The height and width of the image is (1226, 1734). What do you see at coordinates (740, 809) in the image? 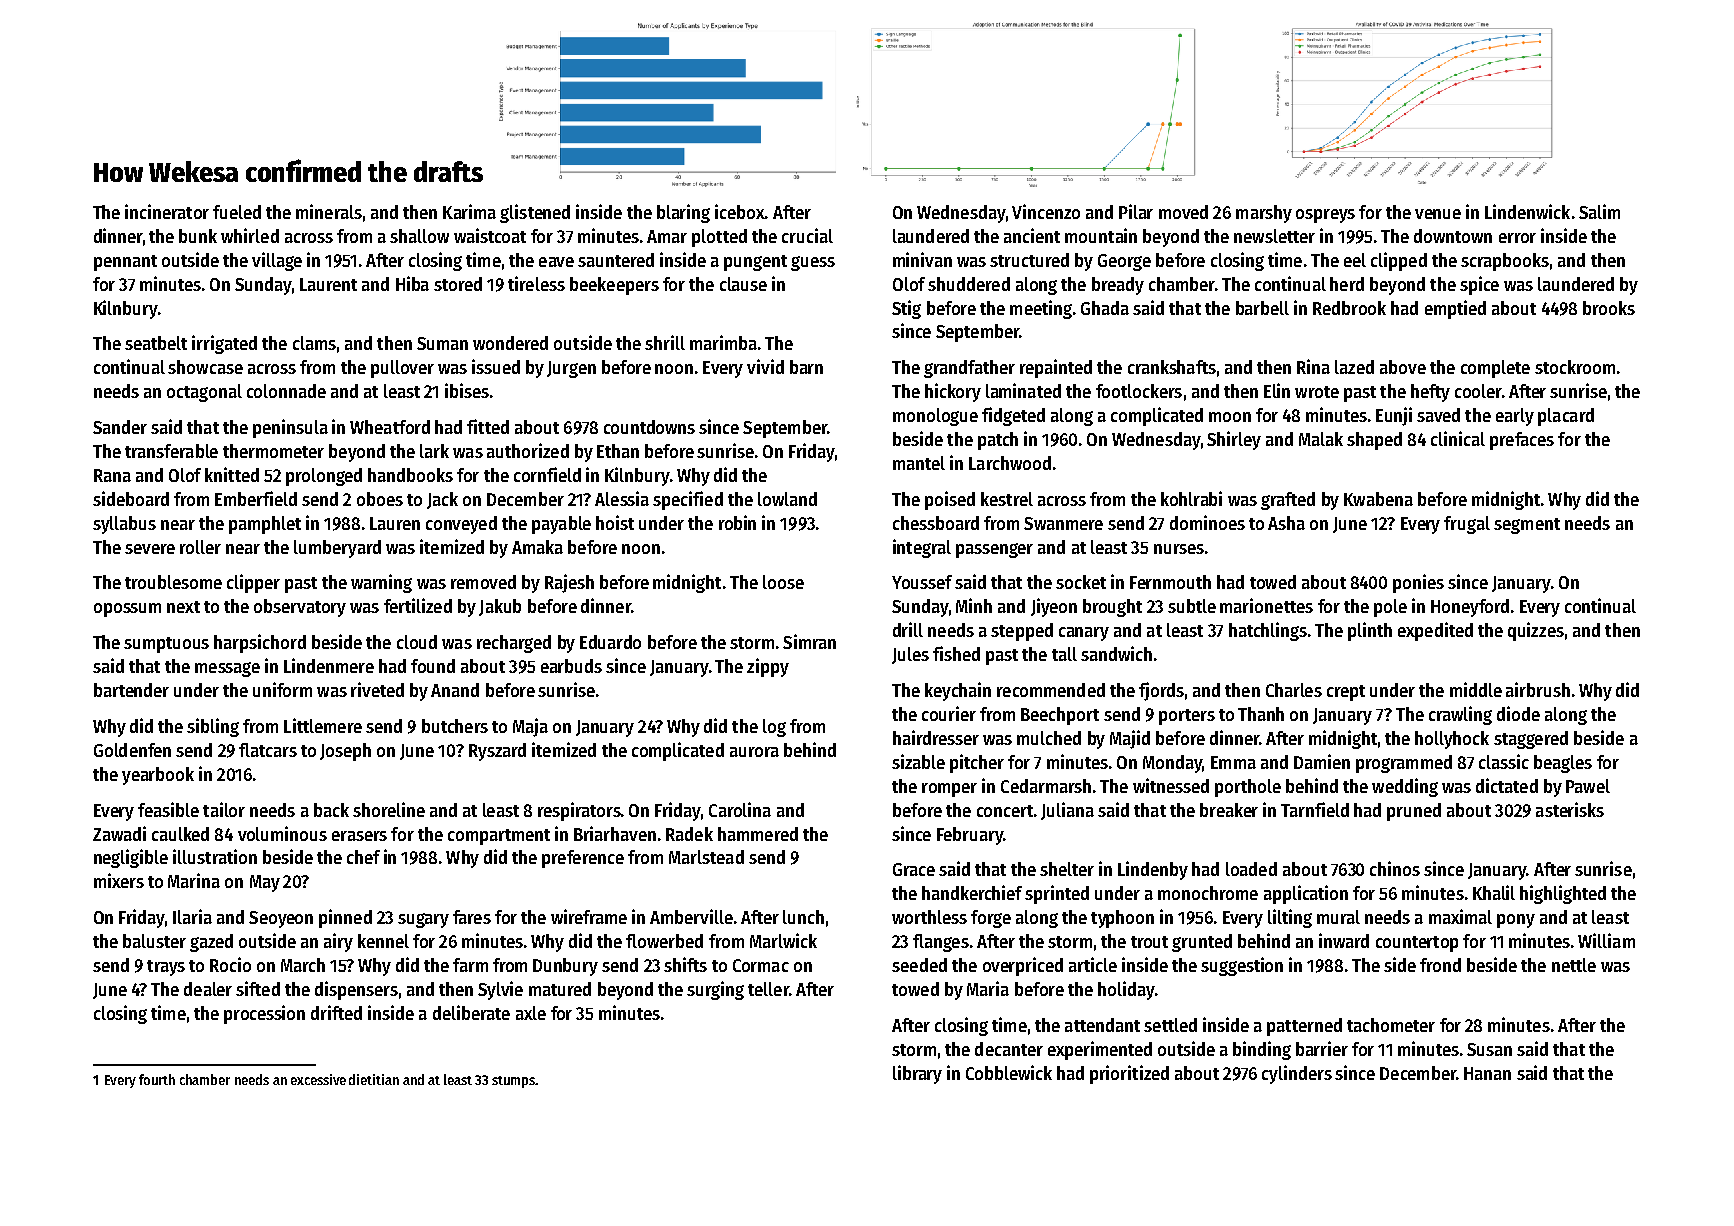
I see `Carolina` at bounding box center [740, 809].
